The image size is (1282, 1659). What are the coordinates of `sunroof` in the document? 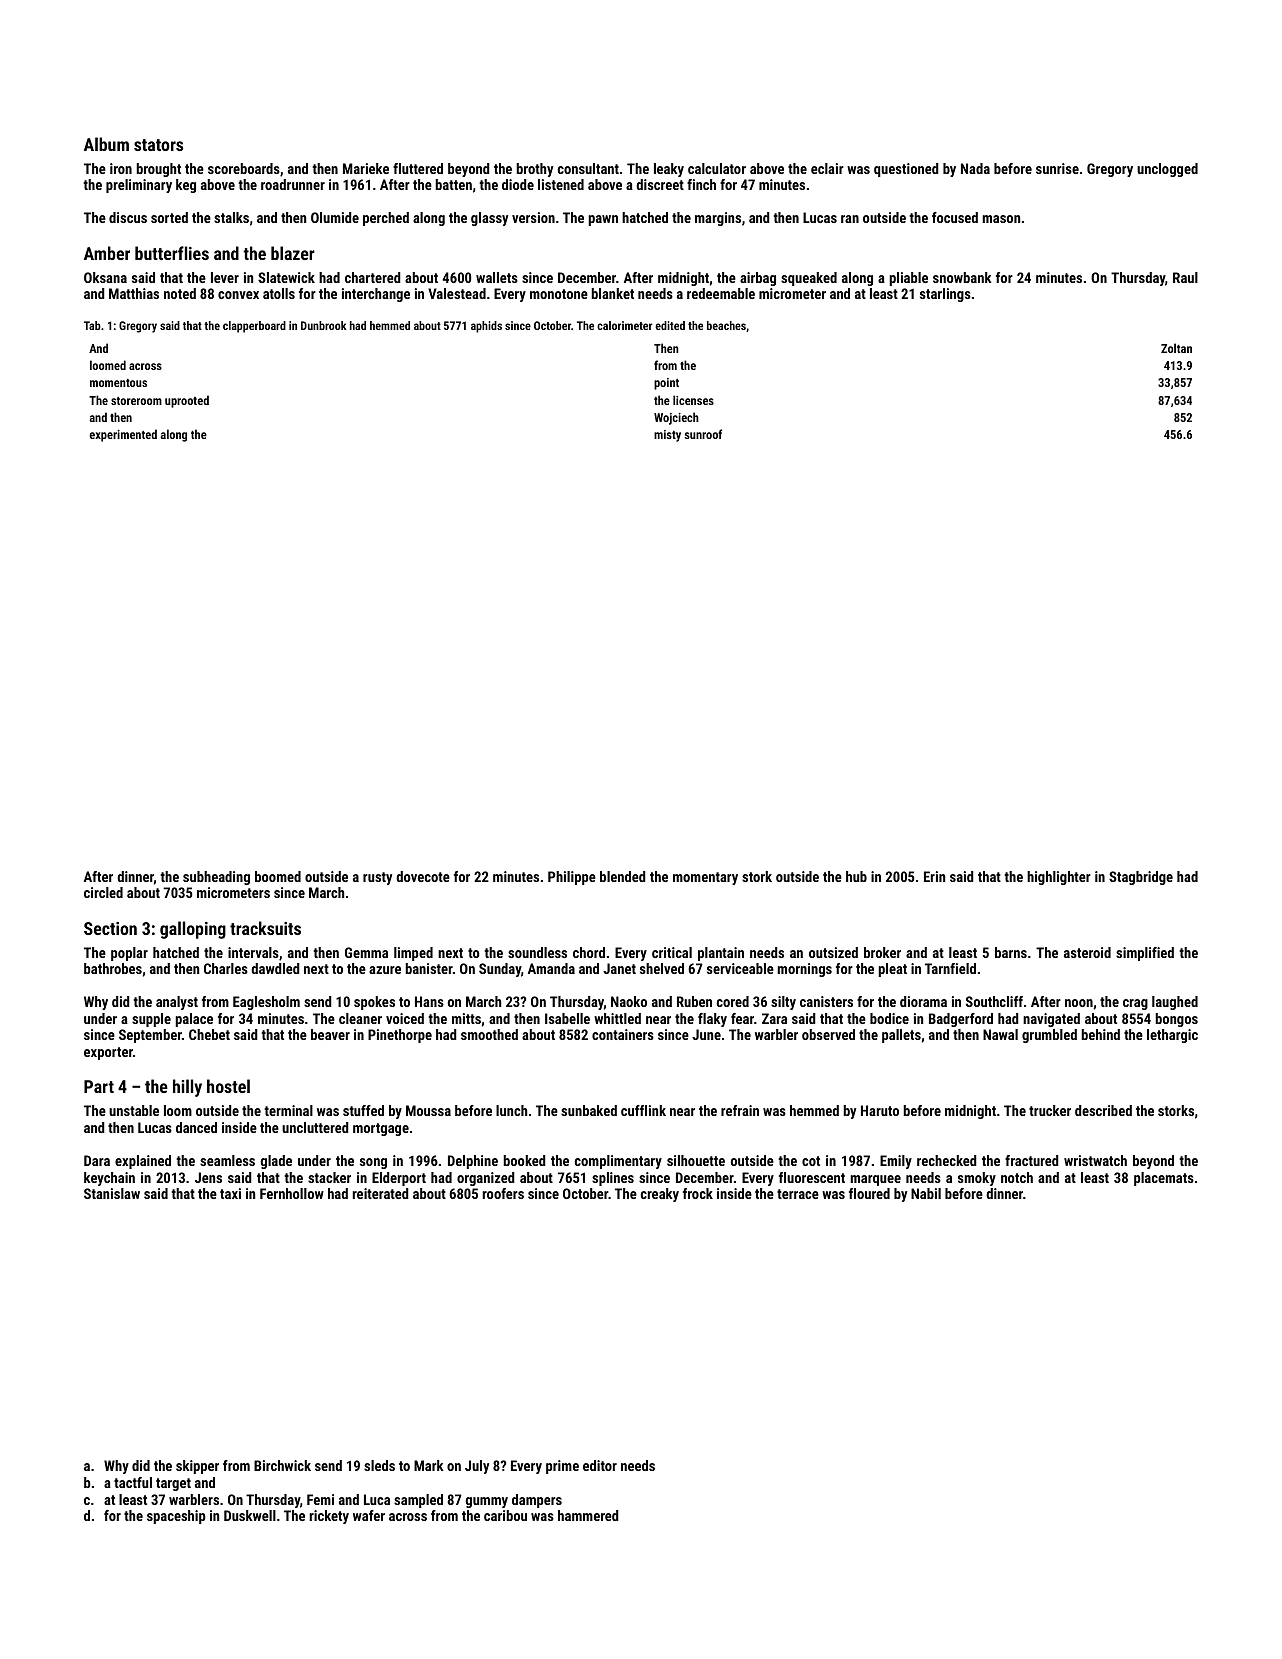 It's located at (703, 434).
